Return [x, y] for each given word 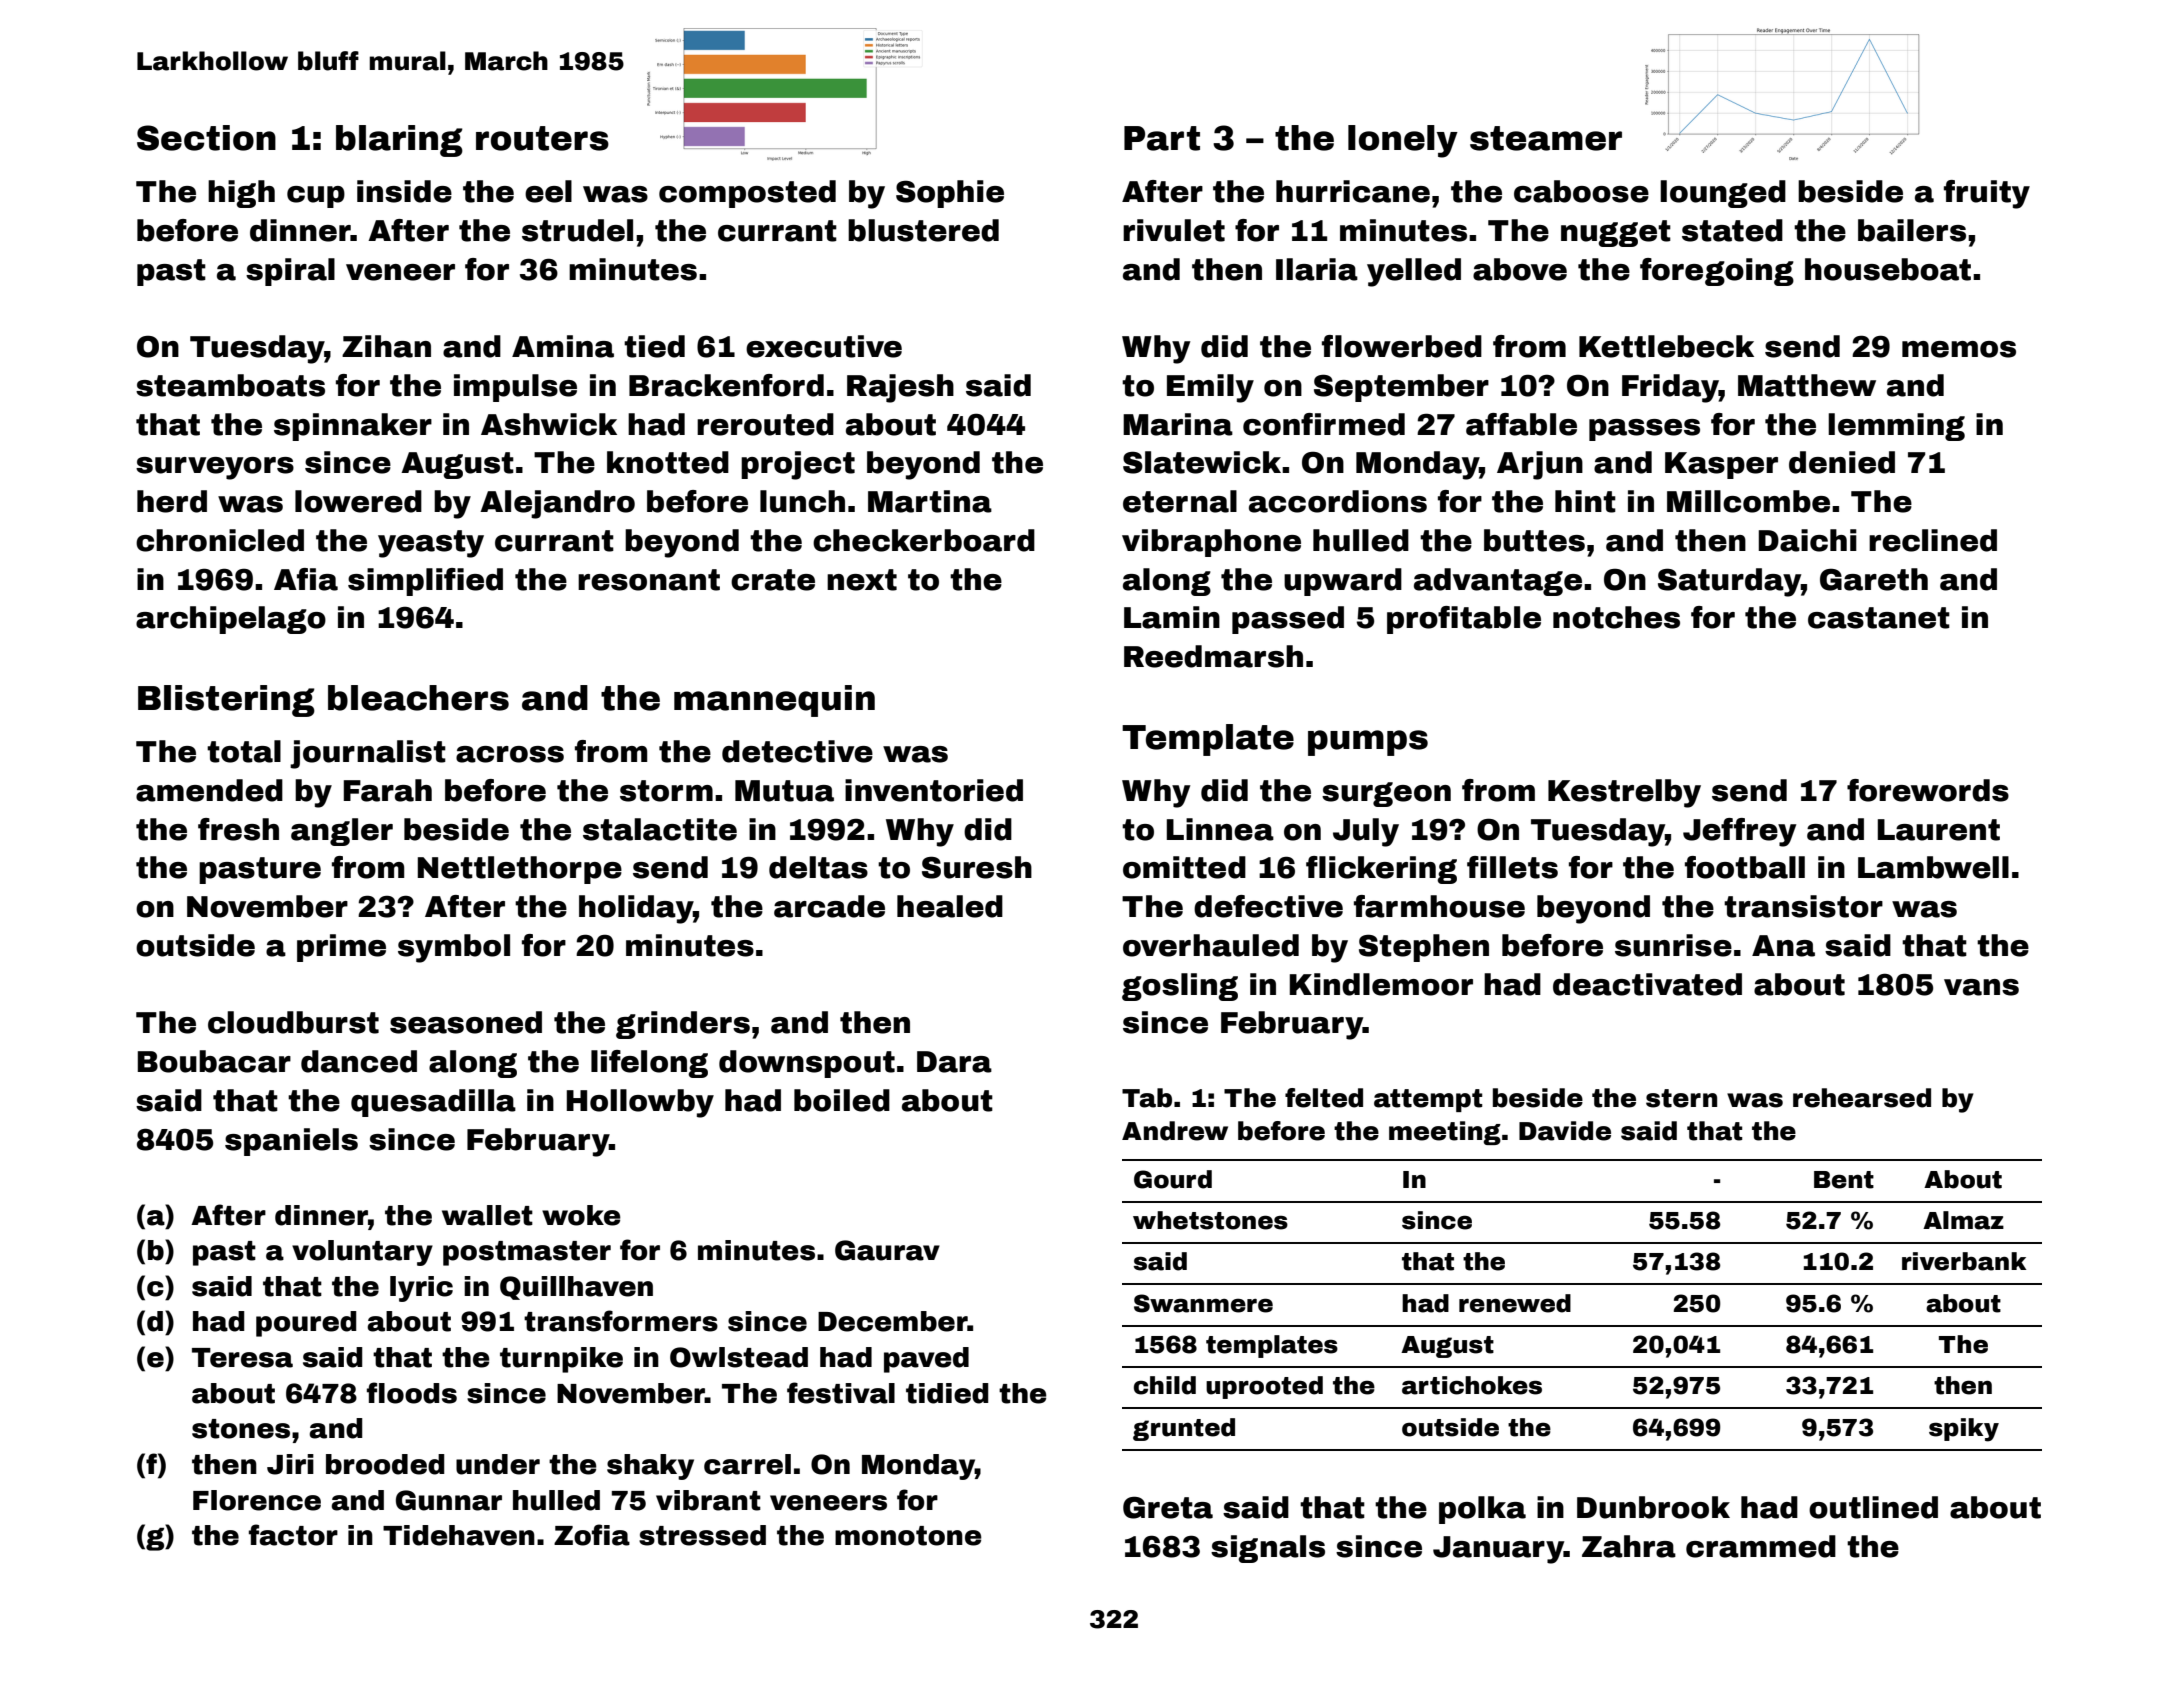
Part [1162, 138]
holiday [636, 909]
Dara [954, 1062]
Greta [1168, 1507]
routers [542, 138]
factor [293, 1535]
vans [1981, 987]
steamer [1546, 138]
